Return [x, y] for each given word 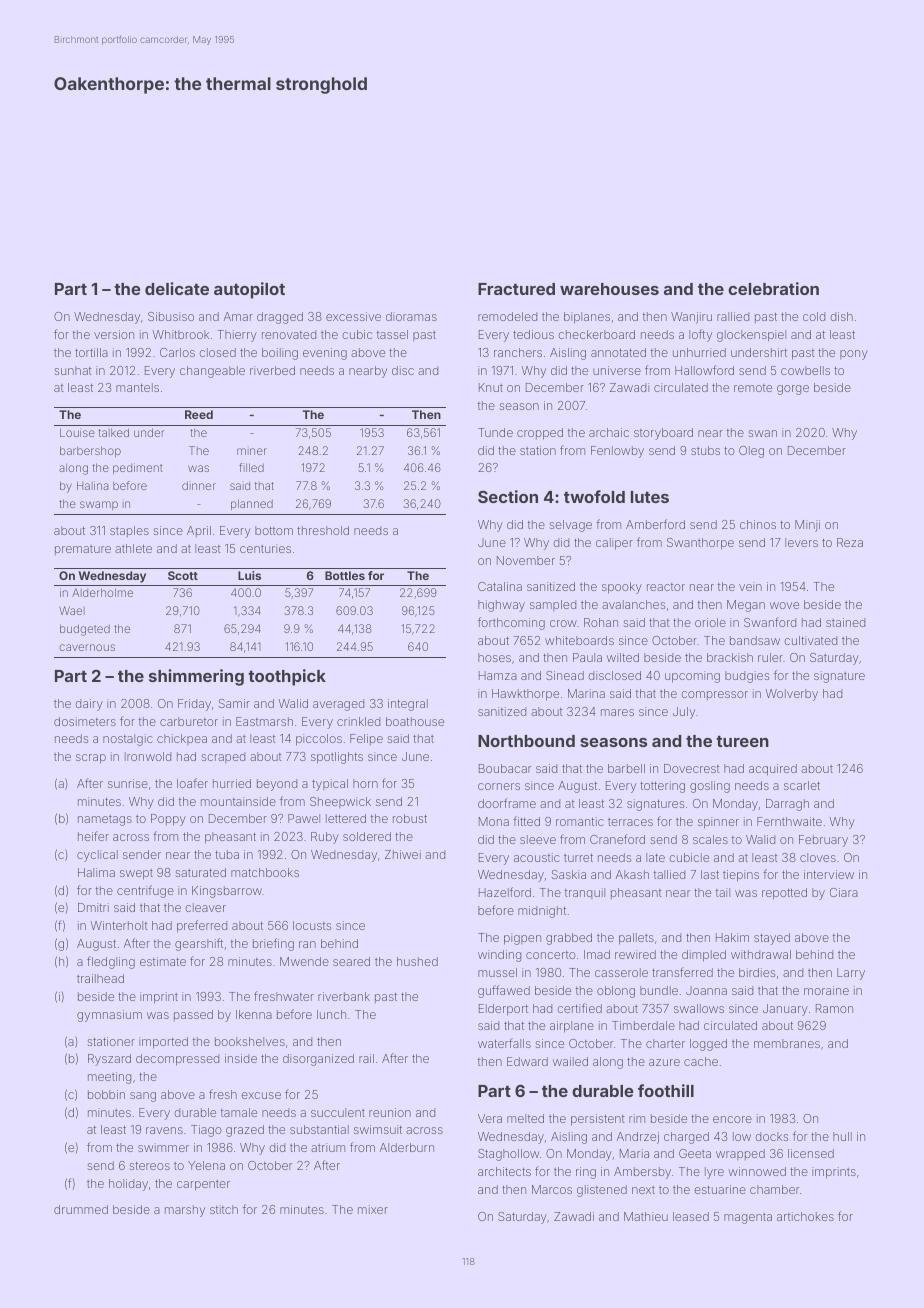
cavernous [87, 647]
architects [504, 1171]
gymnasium [109, 1016]
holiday [128, 1185]
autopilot [249, 290]
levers [801, 542]
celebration [773, 288]
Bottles [345, 575]
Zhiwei [403, 854]
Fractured [516, 289]
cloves [818, 857]
